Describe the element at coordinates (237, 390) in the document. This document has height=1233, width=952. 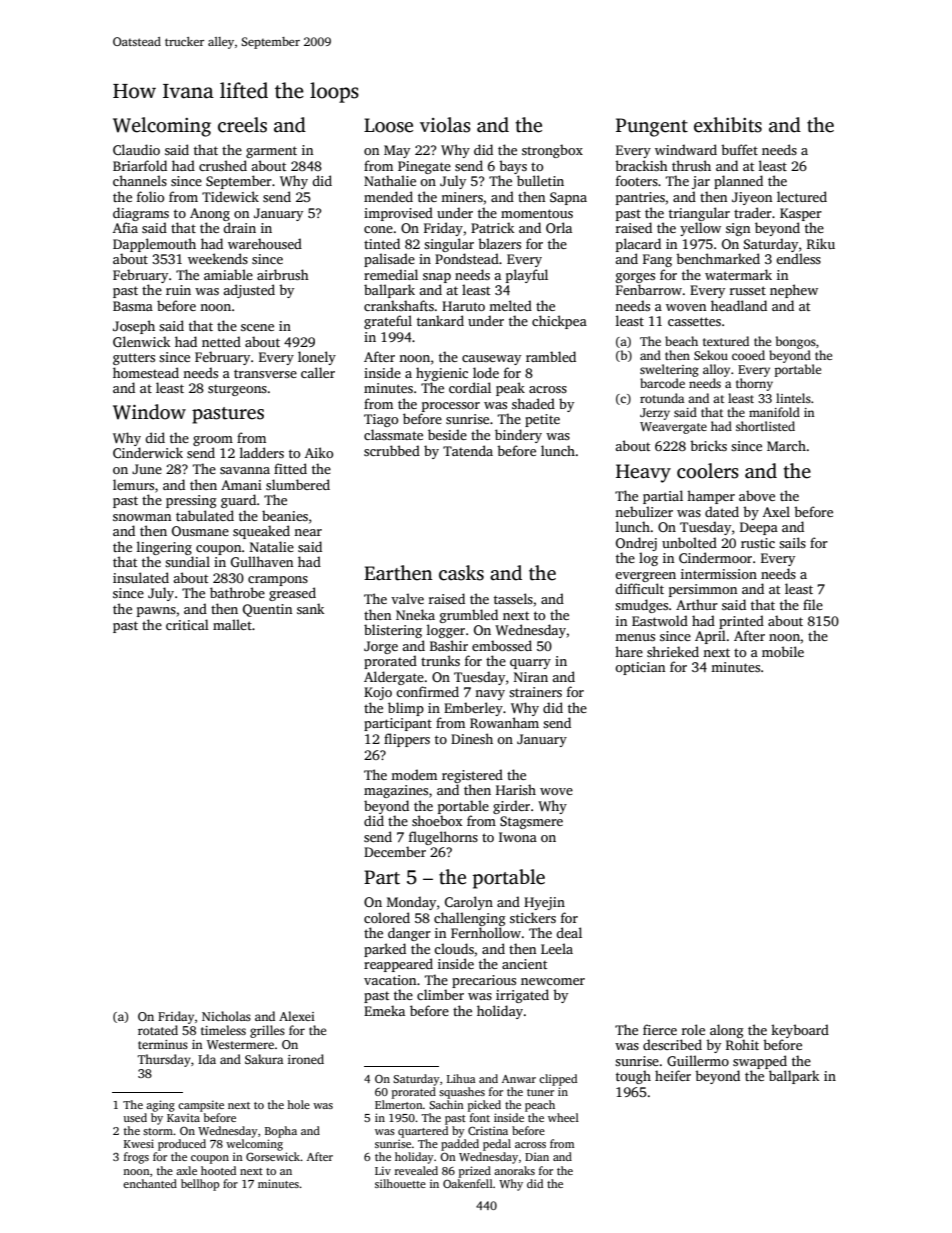
I see `sturgeons` at that location.
